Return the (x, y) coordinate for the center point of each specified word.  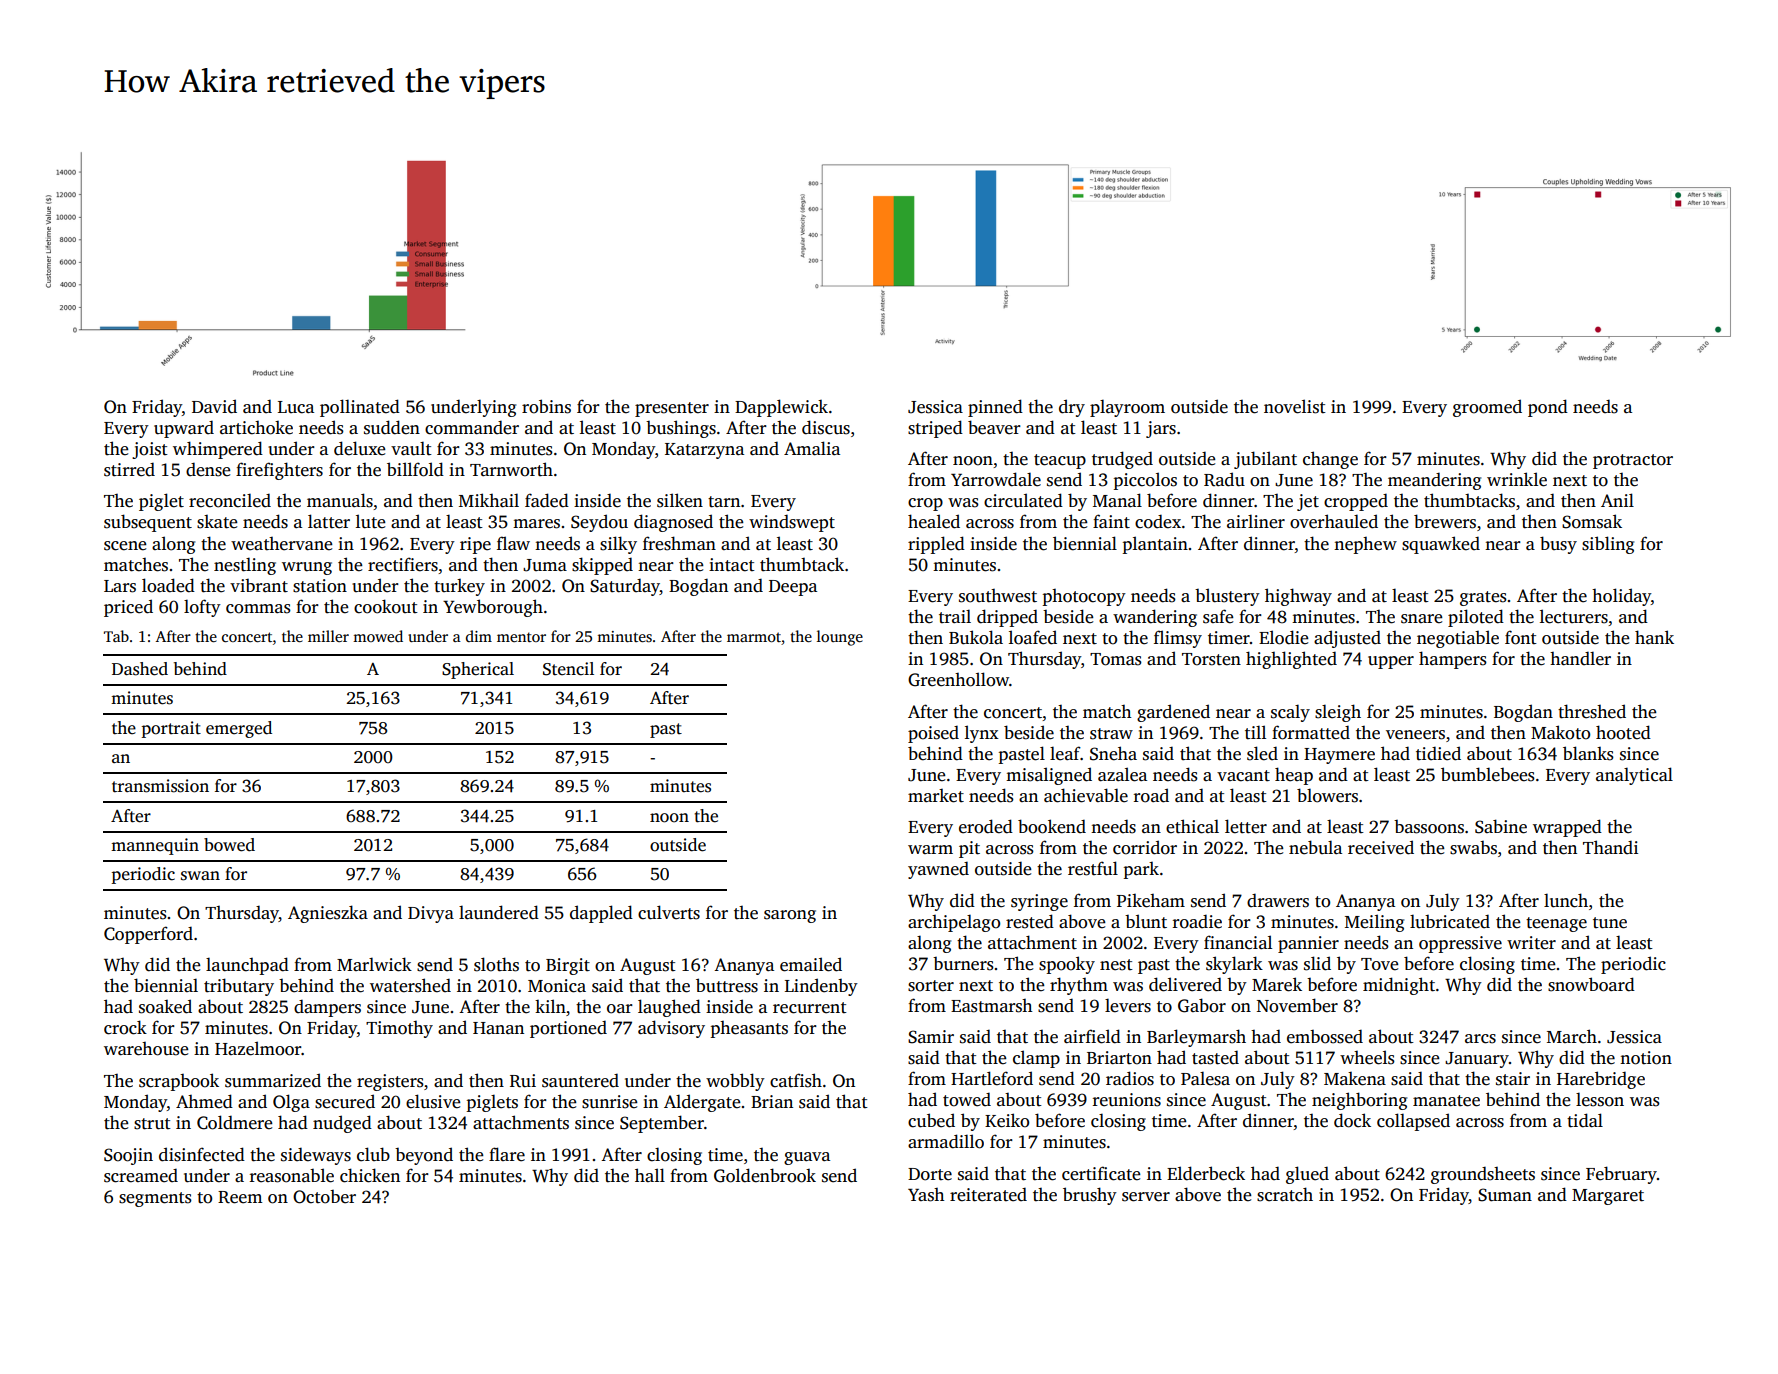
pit (969, 849)
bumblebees (1488, 774)
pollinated (360, 408)
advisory (671, 1029)
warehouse (146, 1049)
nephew (1365, 545)
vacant (1243, 776)
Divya (431, 914)
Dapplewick (781, 408)
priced (128, 608)
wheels (1367, 1057)
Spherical (478, 670)
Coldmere (235, 1122)
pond (1548, 408)
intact (732, 565)
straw (1111, 734)
